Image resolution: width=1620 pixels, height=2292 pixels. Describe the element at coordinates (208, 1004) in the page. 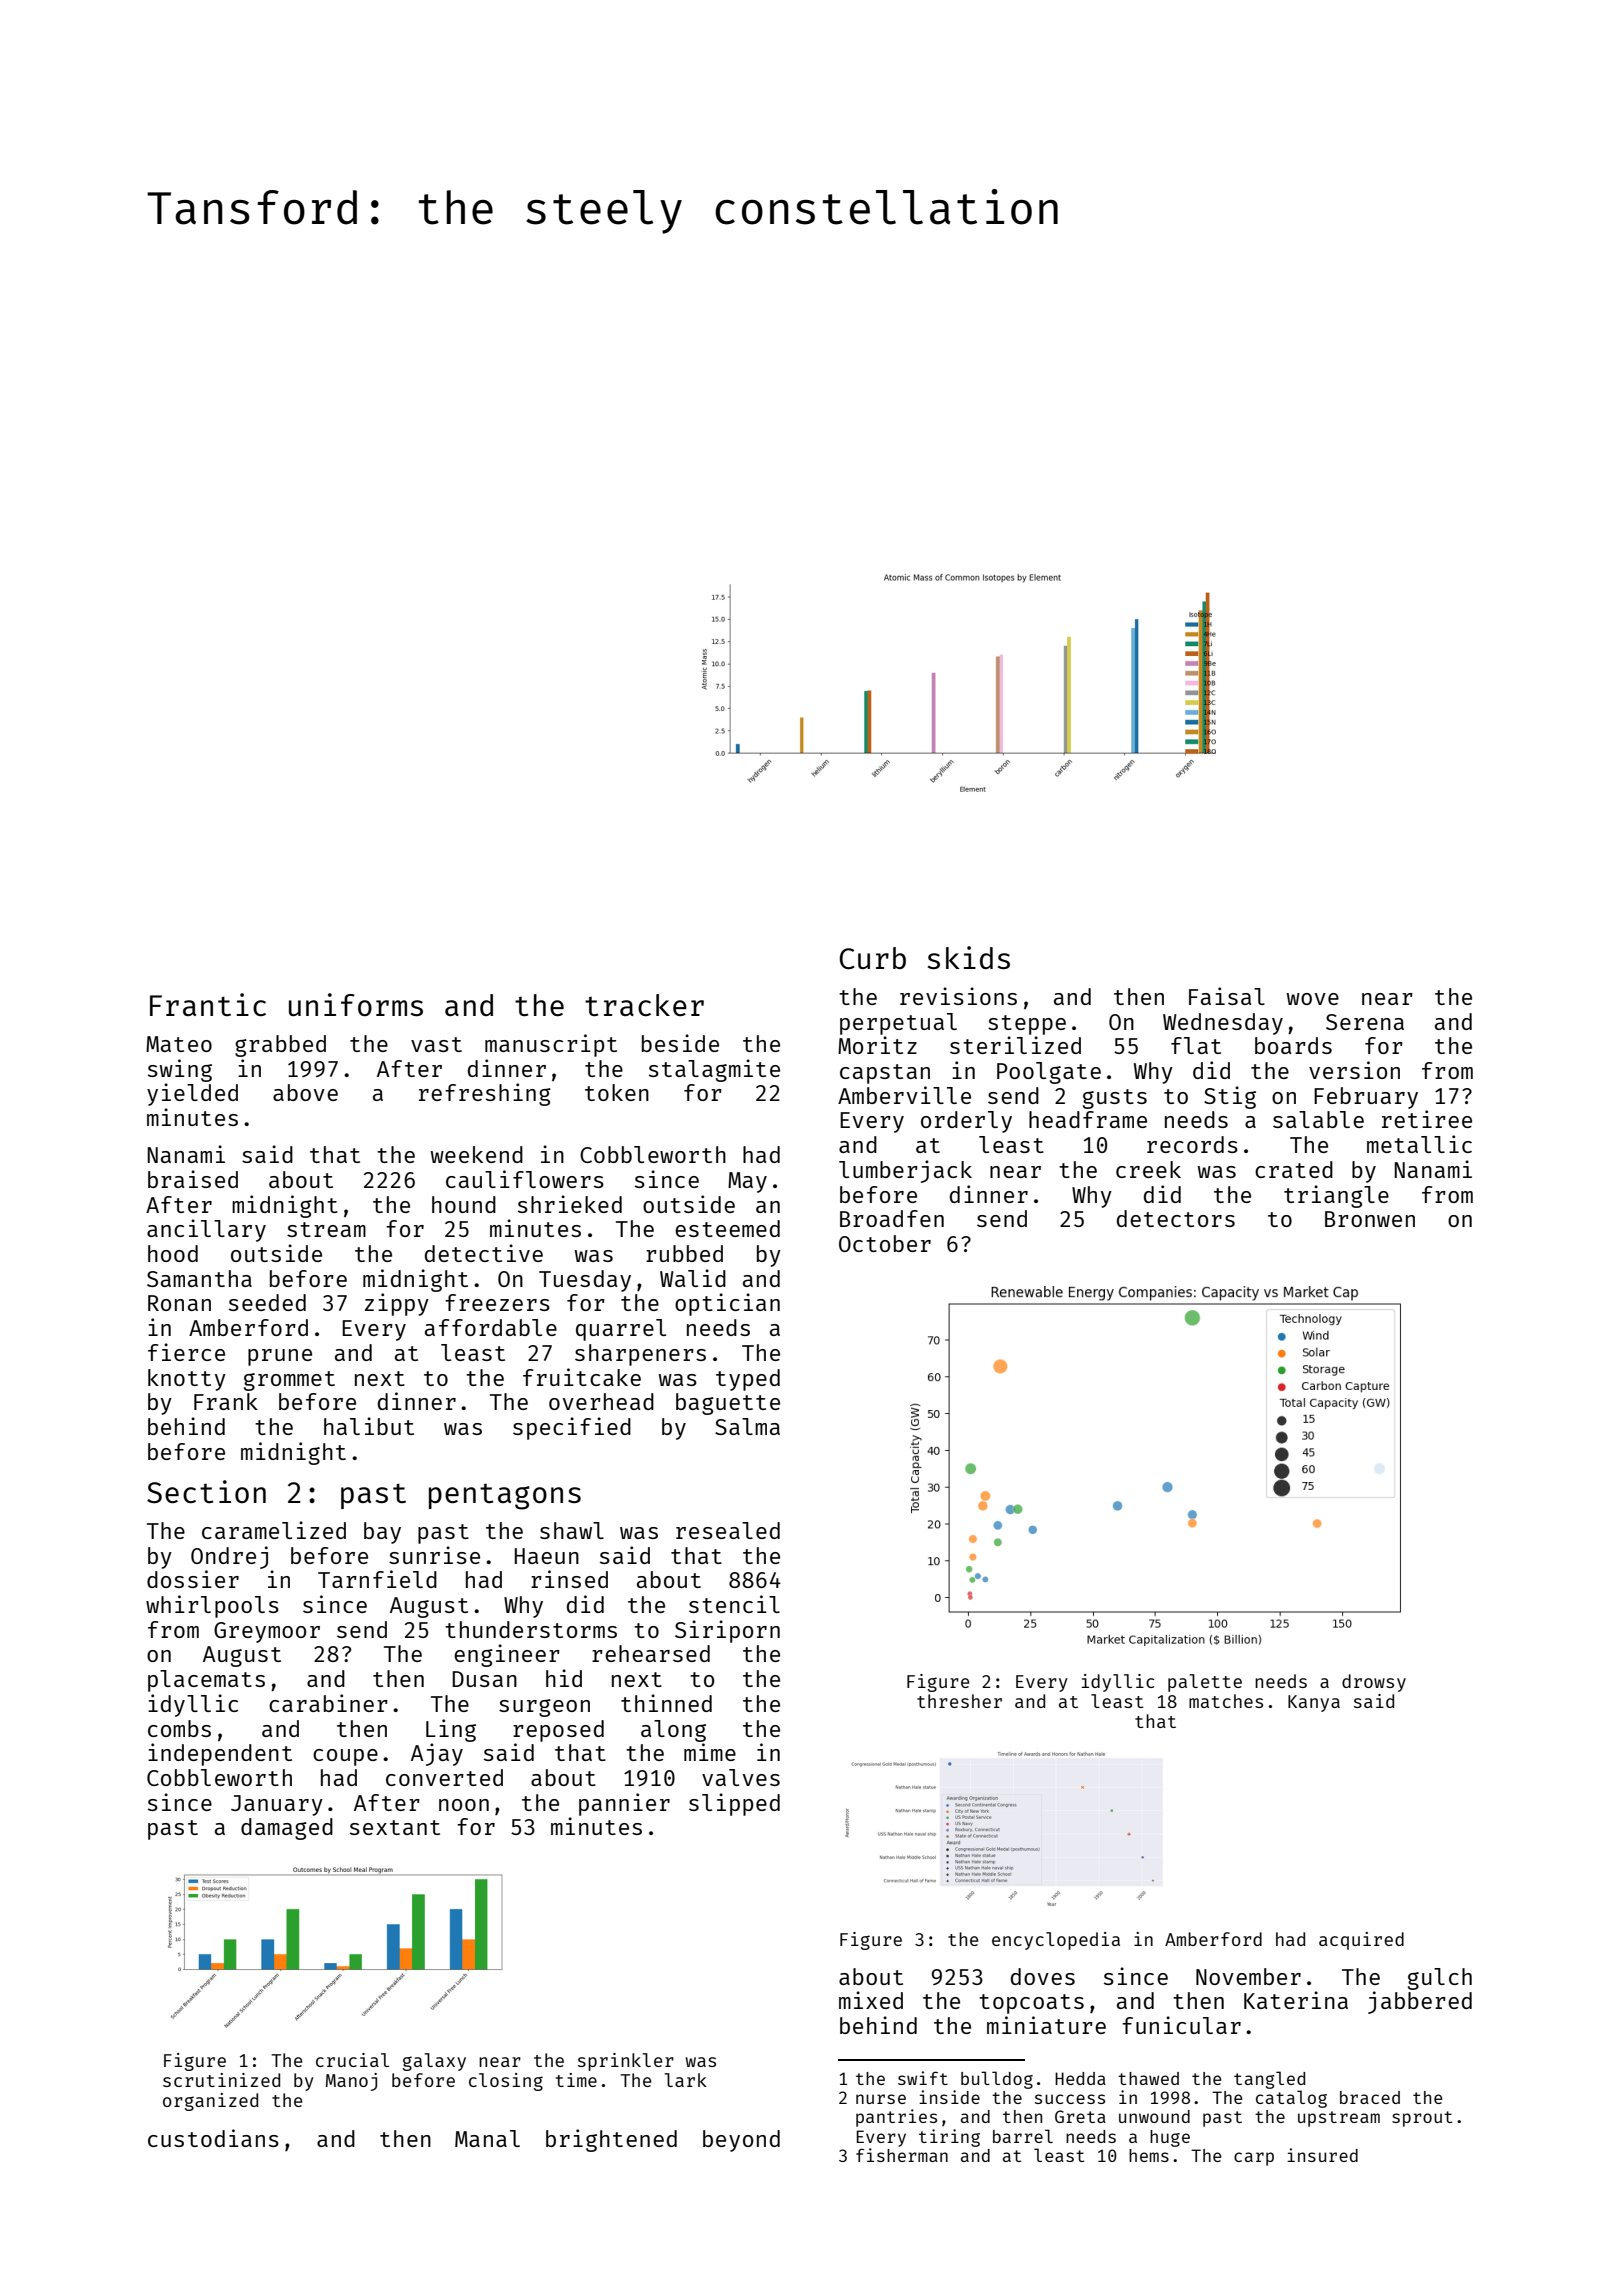

I see `Frantic` at that location.
